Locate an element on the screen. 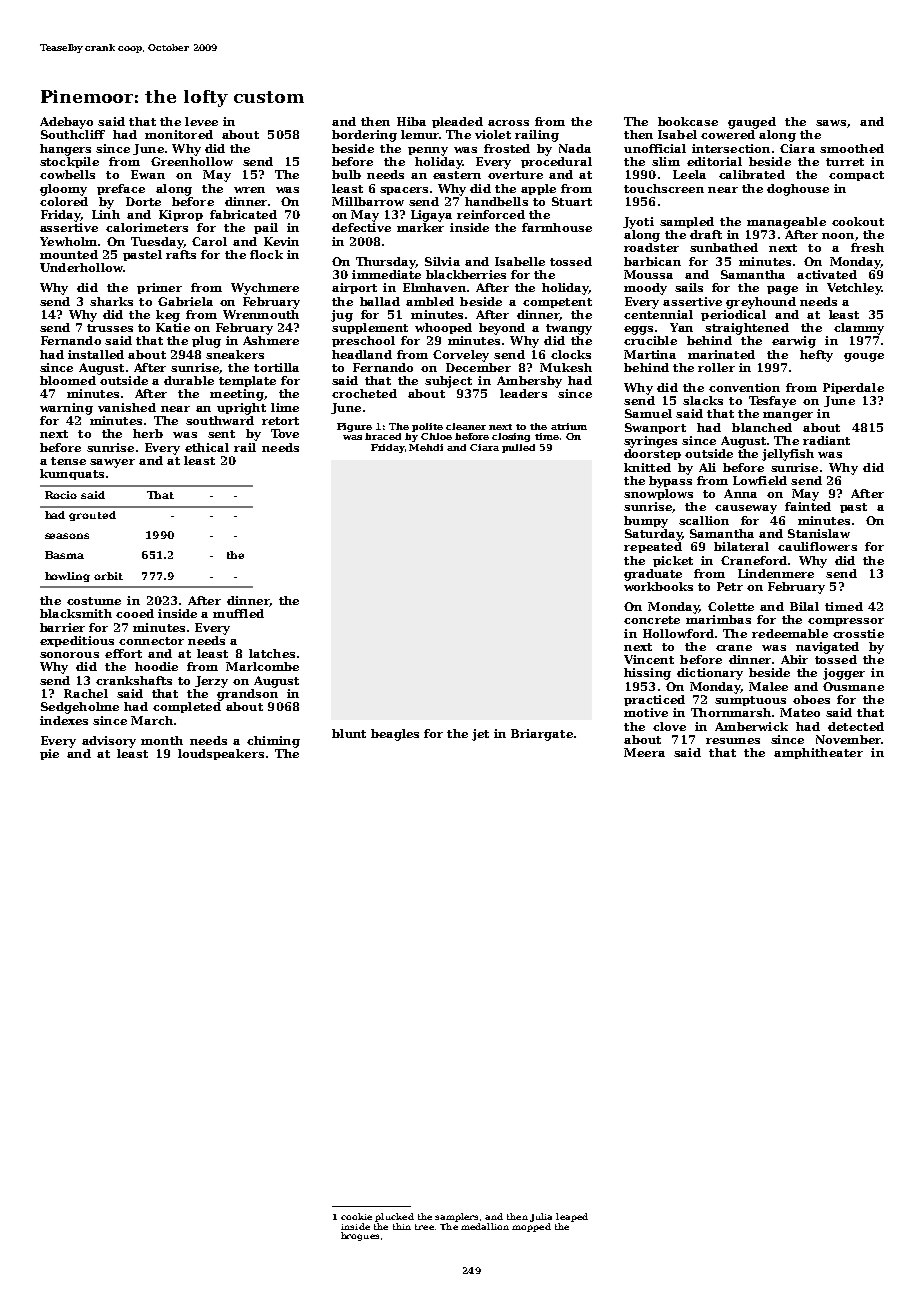 The height and width of the screenshot is (1308, 924). gauged is located at coordinates (752, 123).
